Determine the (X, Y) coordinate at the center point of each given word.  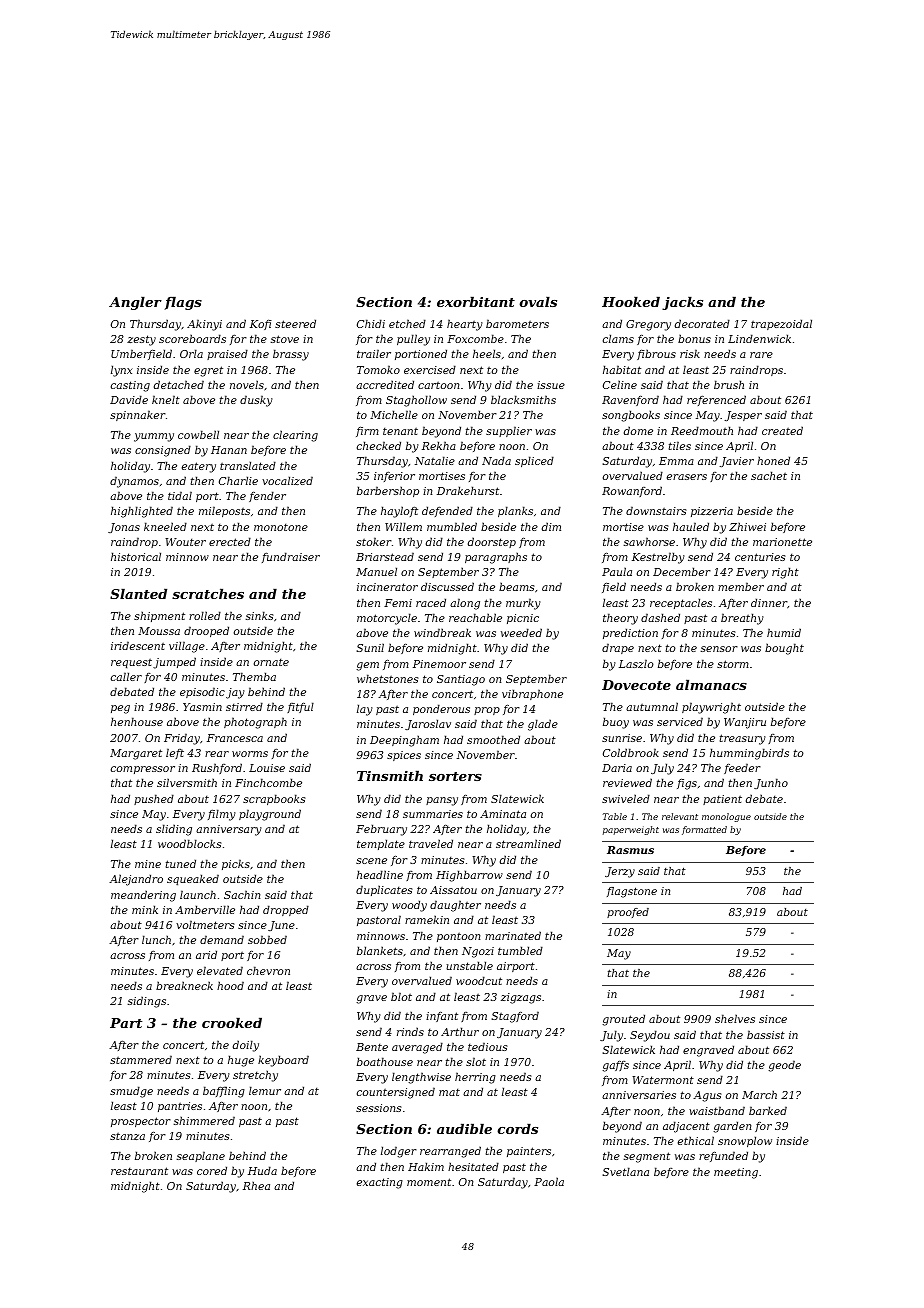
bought (784, 649)
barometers (517, 323)
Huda (262, 1170)
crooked (232, 1022)
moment (429, 1182)
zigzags (521, 998)
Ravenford (630, 400)
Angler (135, 303)
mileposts (224, 511)
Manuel (376, 571)
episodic (202, 692)
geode (784, 1066)
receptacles (681, 603)
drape (618, 648)
